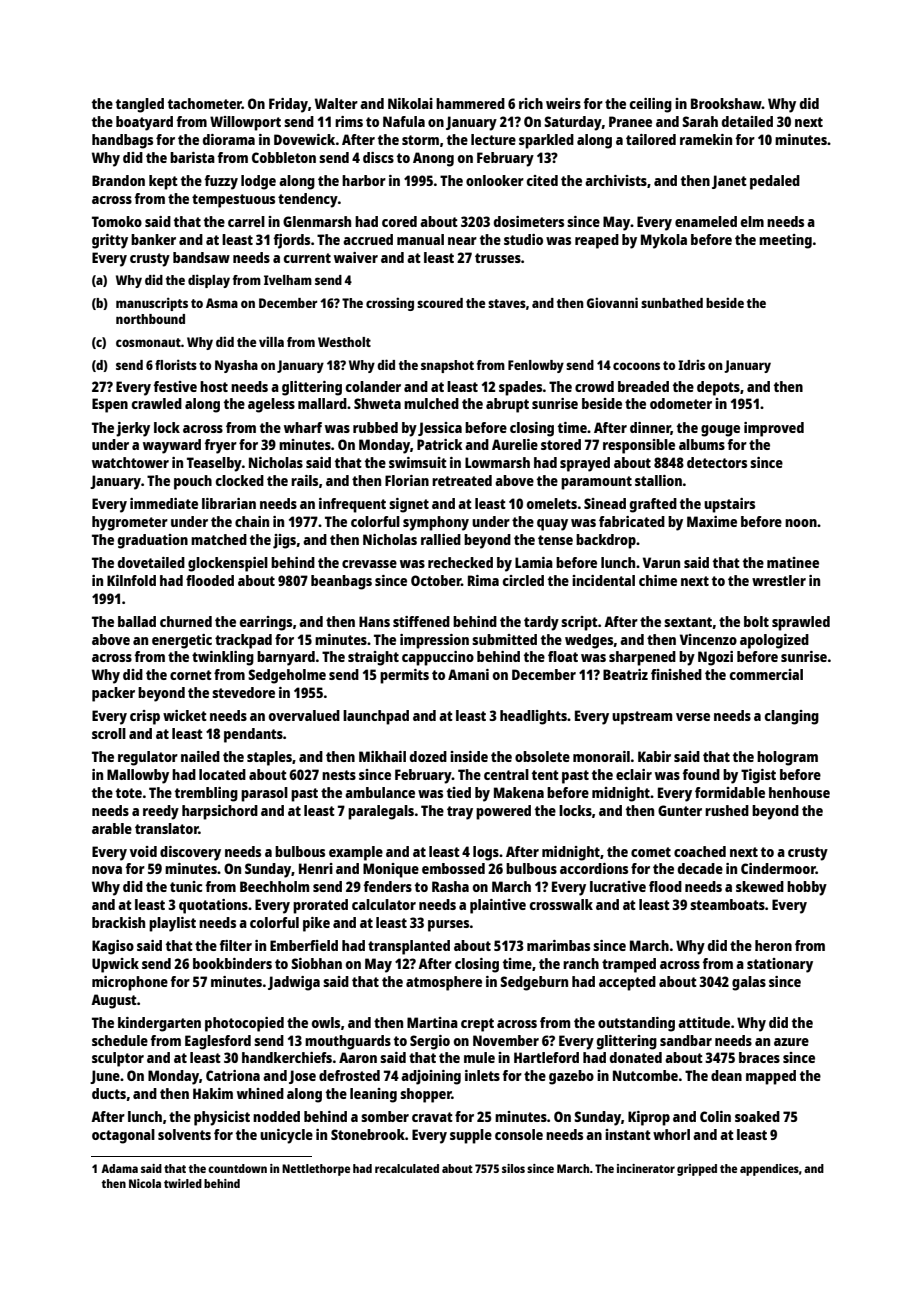  What do you see at coordinates (172, 924) in the screenshot?
I see `playlist` at bounding box center [172, 924].
